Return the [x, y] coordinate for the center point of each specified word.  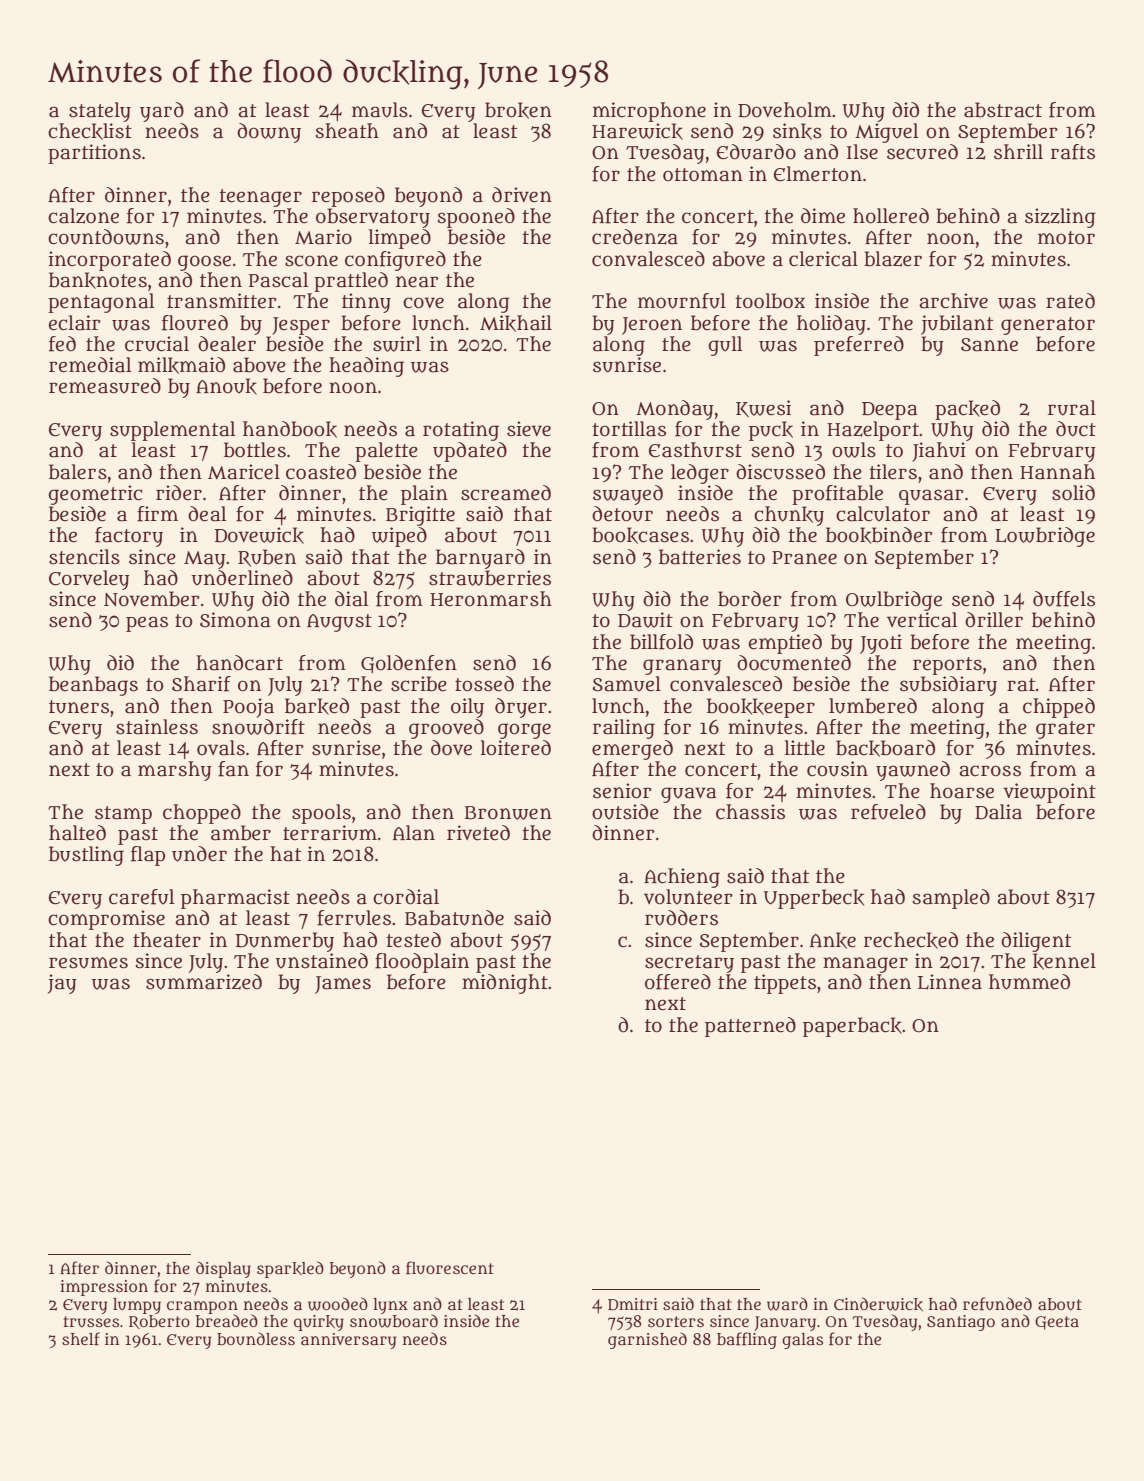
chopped [202, 814]
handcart [239, 663]
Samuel [627, 684]
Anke [833, 940]
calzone [83, 216]
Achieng [682, 878]
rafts [1073, 152]
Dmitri [633, 1304]
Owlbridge [894, 601]
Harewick [637, 131]
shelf [81, 1339]
